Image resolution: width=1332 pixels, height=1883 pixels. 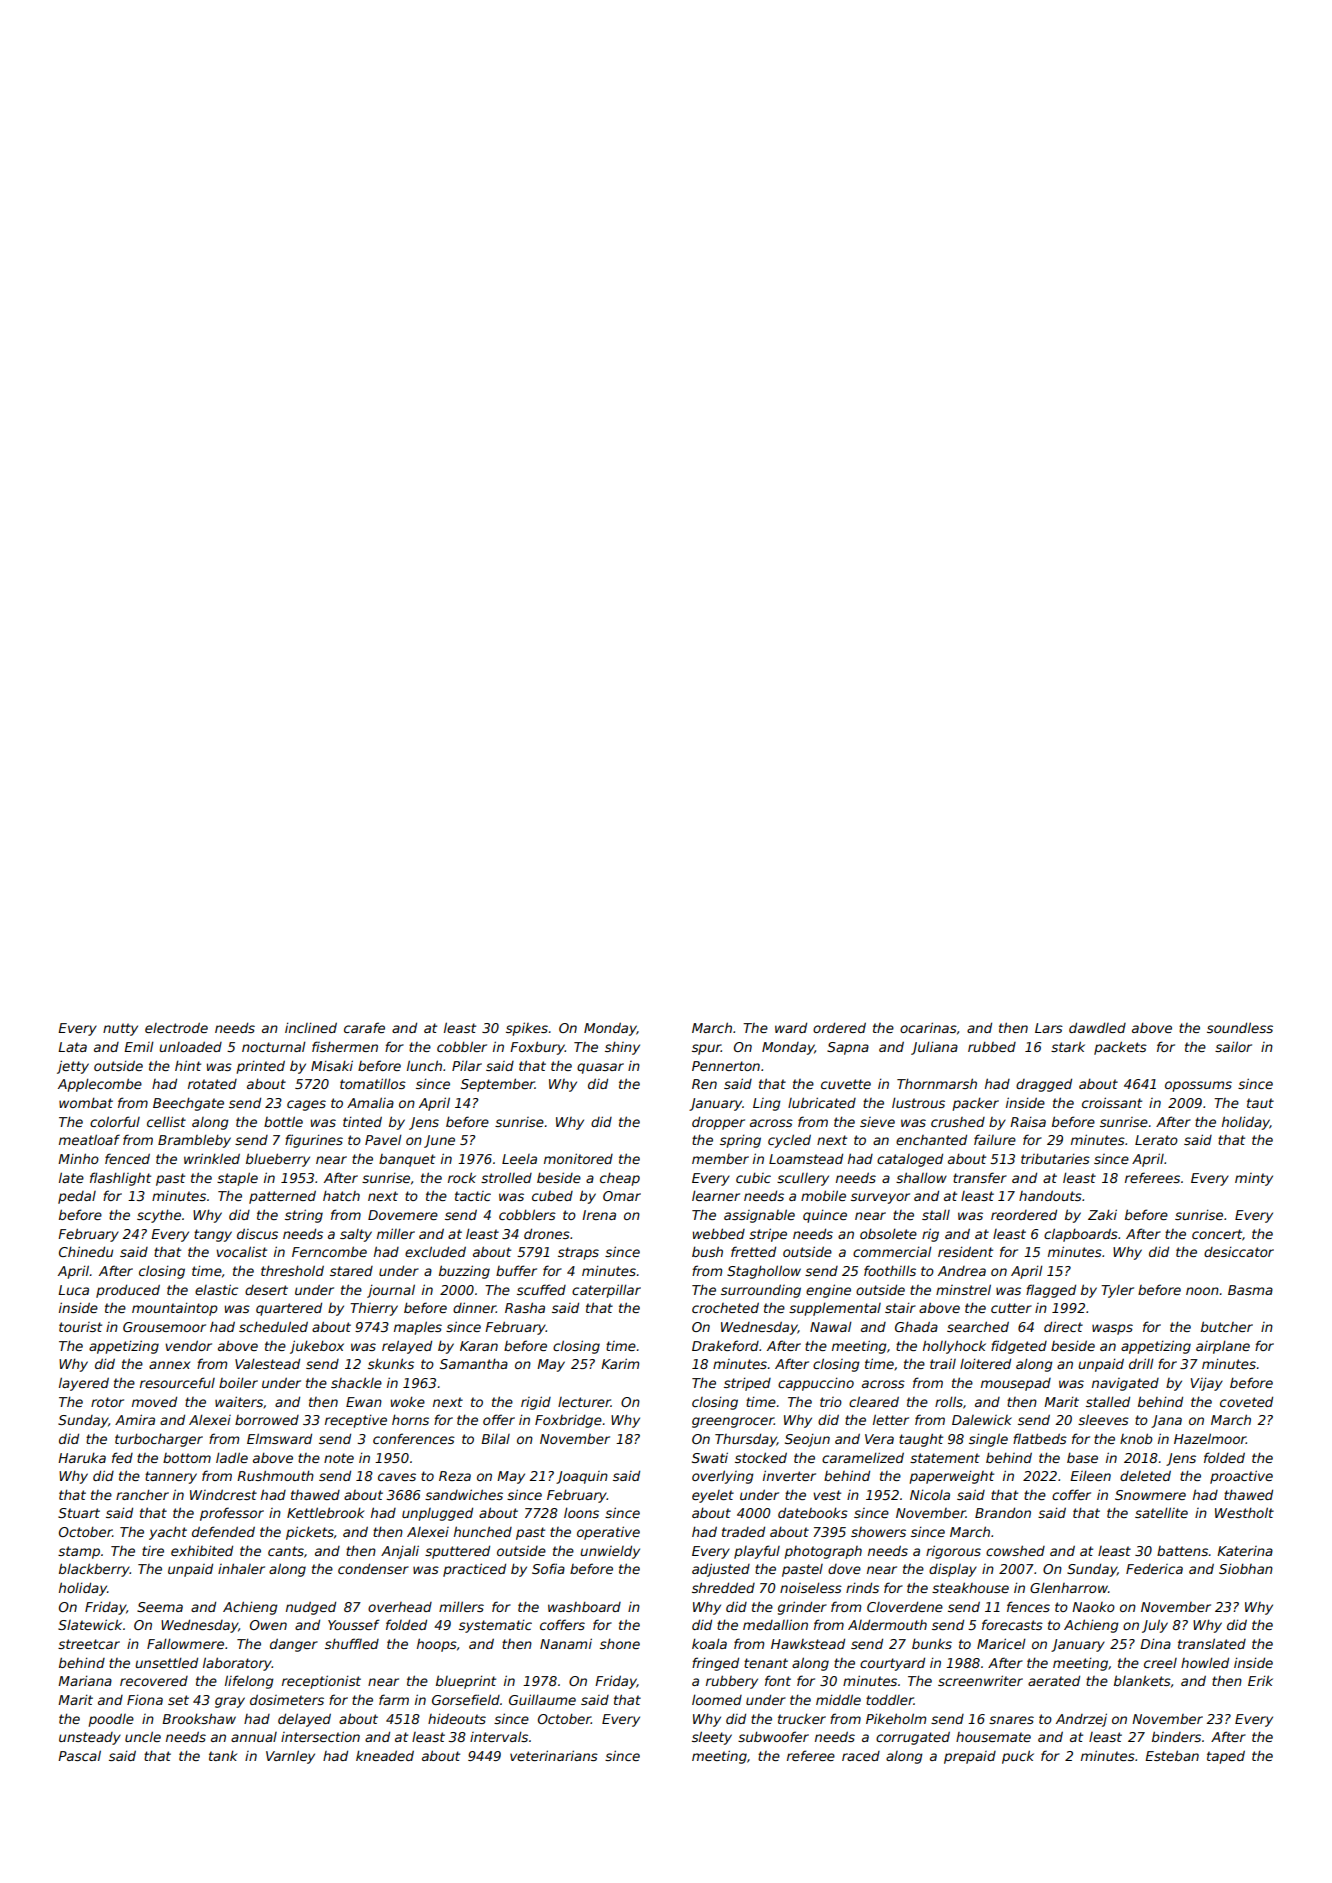 What do you see at coordinates (988, 1440) in the screenshot?
I see `single` at bounding box center [988, 1440].
